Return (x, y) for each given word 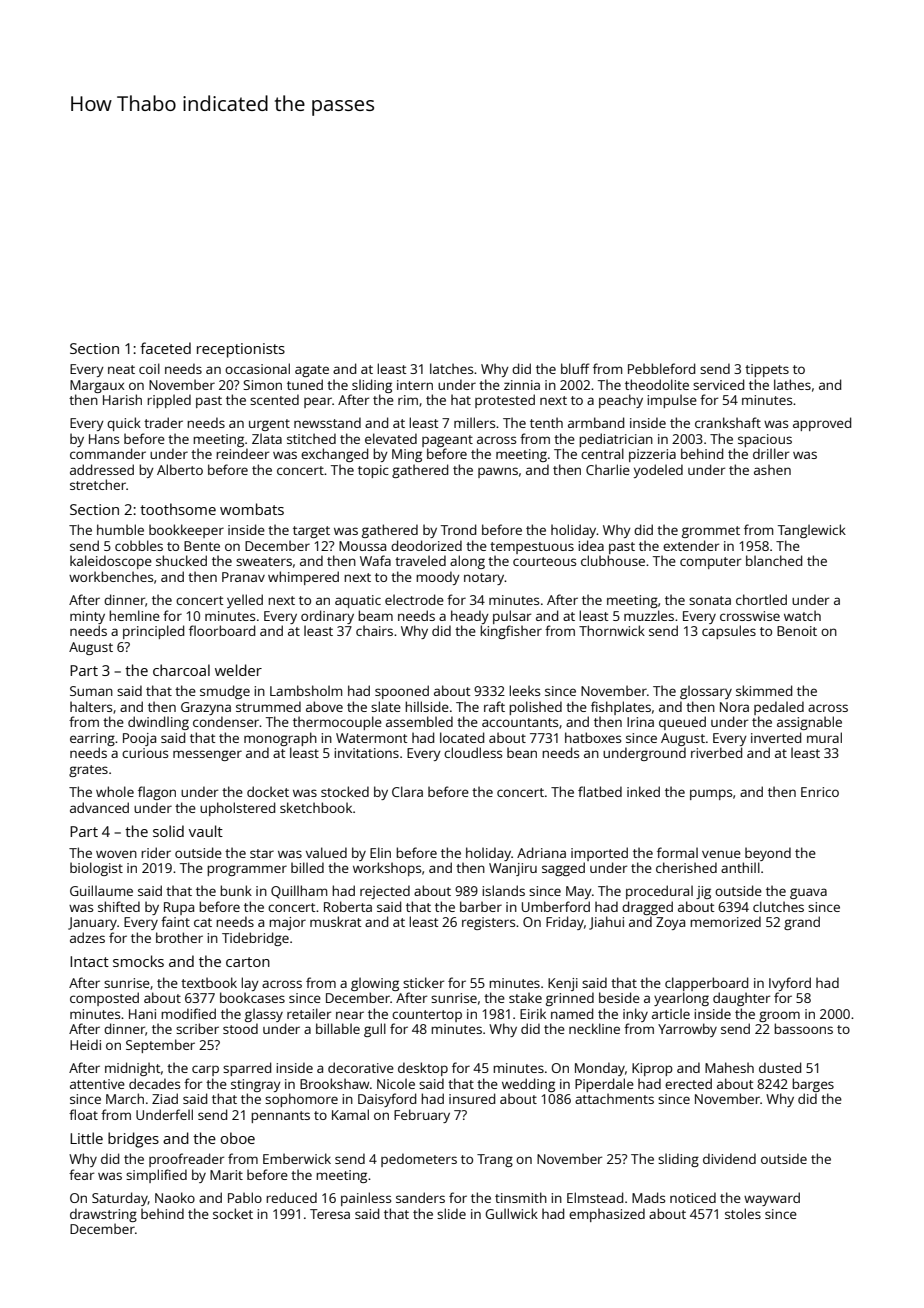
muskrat (336, 921)
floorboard (222, 630)
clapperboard (706, 984)
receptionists (241, 350)
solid (168, 831)
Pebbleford (661, 368)
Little (86, 1138)
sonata (710, 600)
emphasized (607, 1215)
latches (451, 368)
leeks (524, 690)
